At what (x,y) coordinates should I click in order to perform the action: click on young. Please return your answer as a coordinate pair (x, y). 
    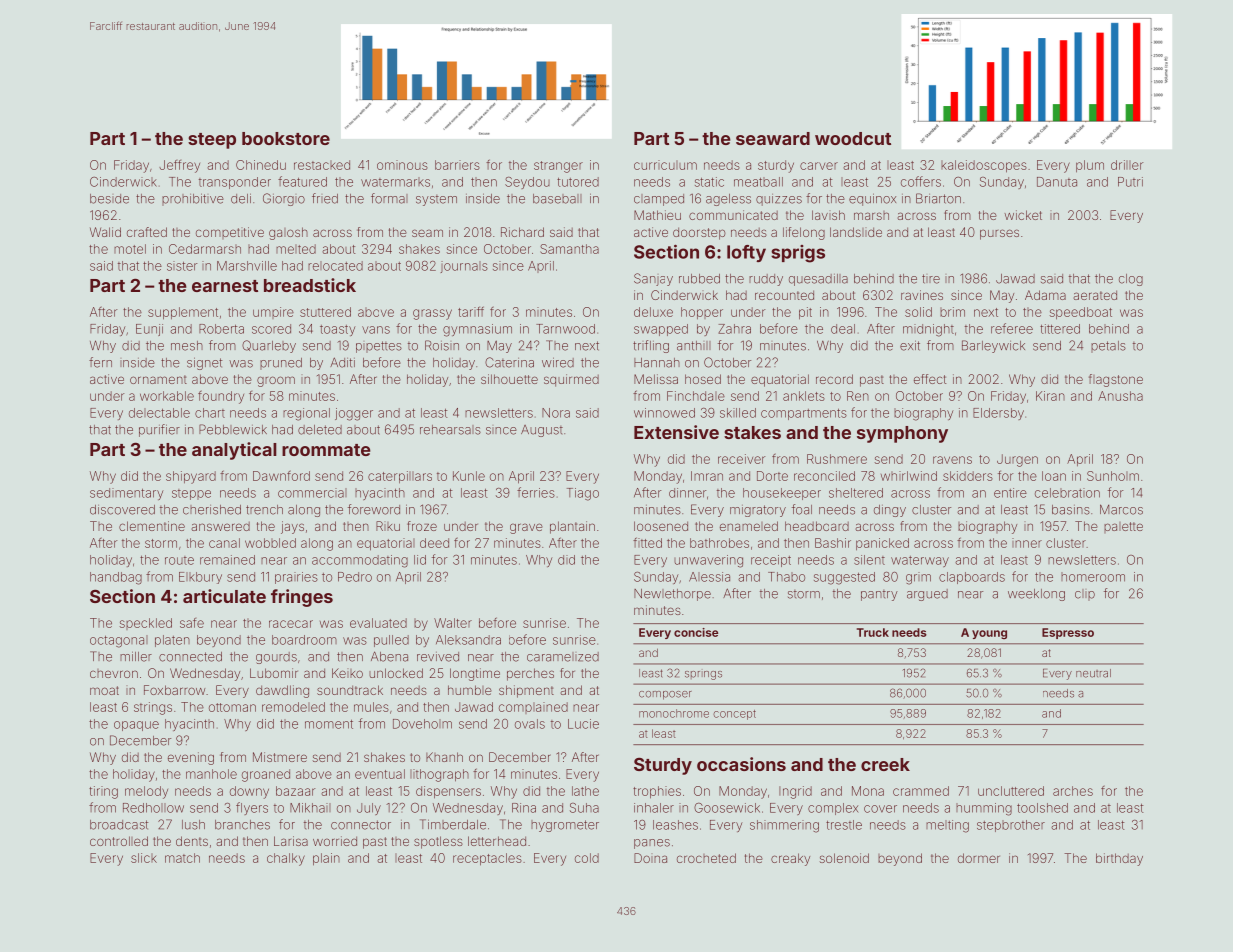
    Looking at the image, I should click on (989, 634).
